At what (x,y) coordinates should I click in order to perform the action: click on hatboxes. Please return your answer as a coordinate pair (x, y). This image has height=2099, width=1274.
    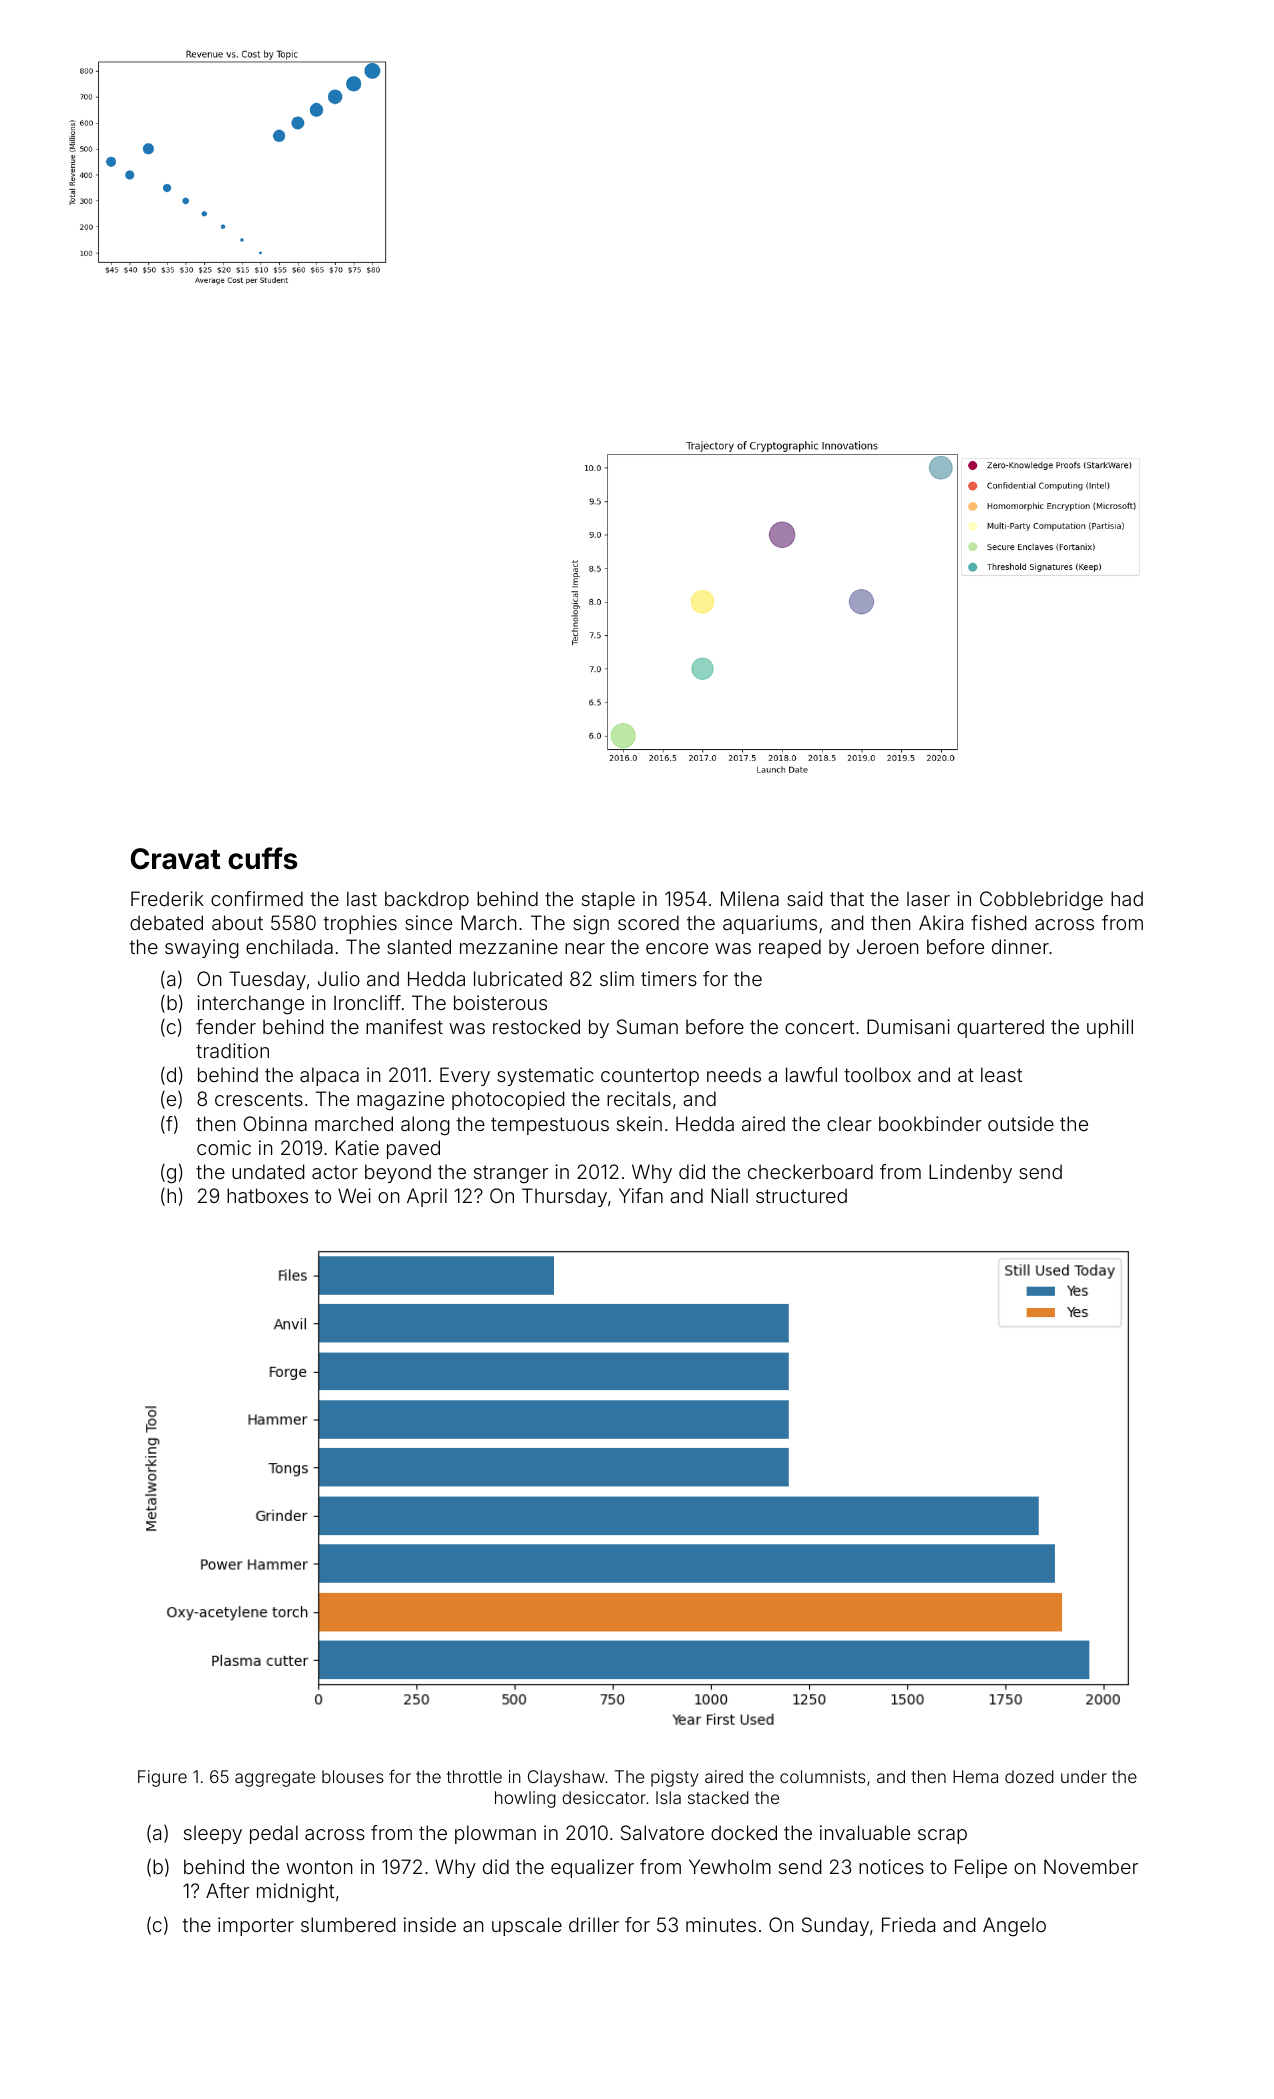
    Looking at the image, I should click on (267, 1195).
